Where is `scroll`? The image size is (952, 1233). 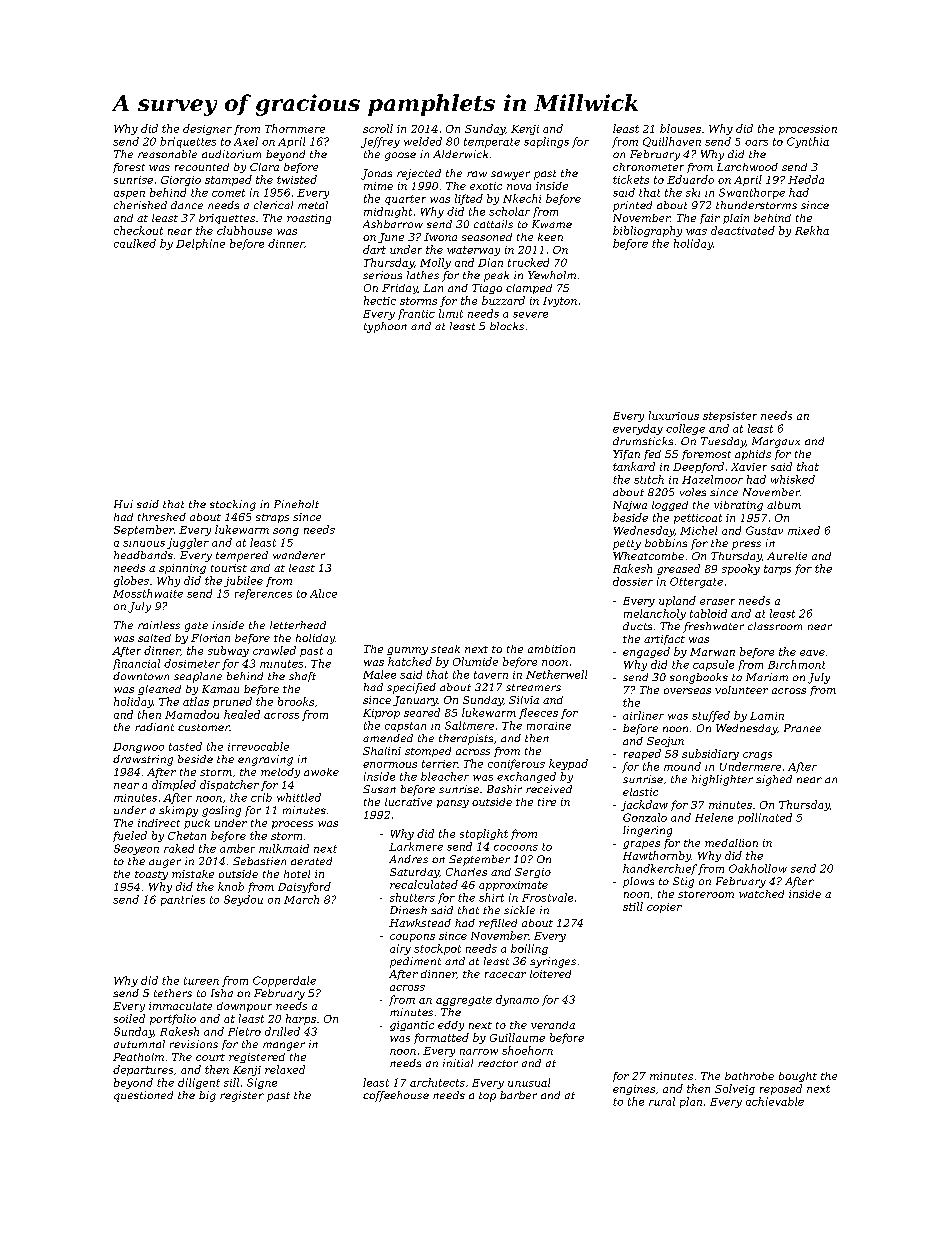
scroll is located at coordinates (378, 128).
